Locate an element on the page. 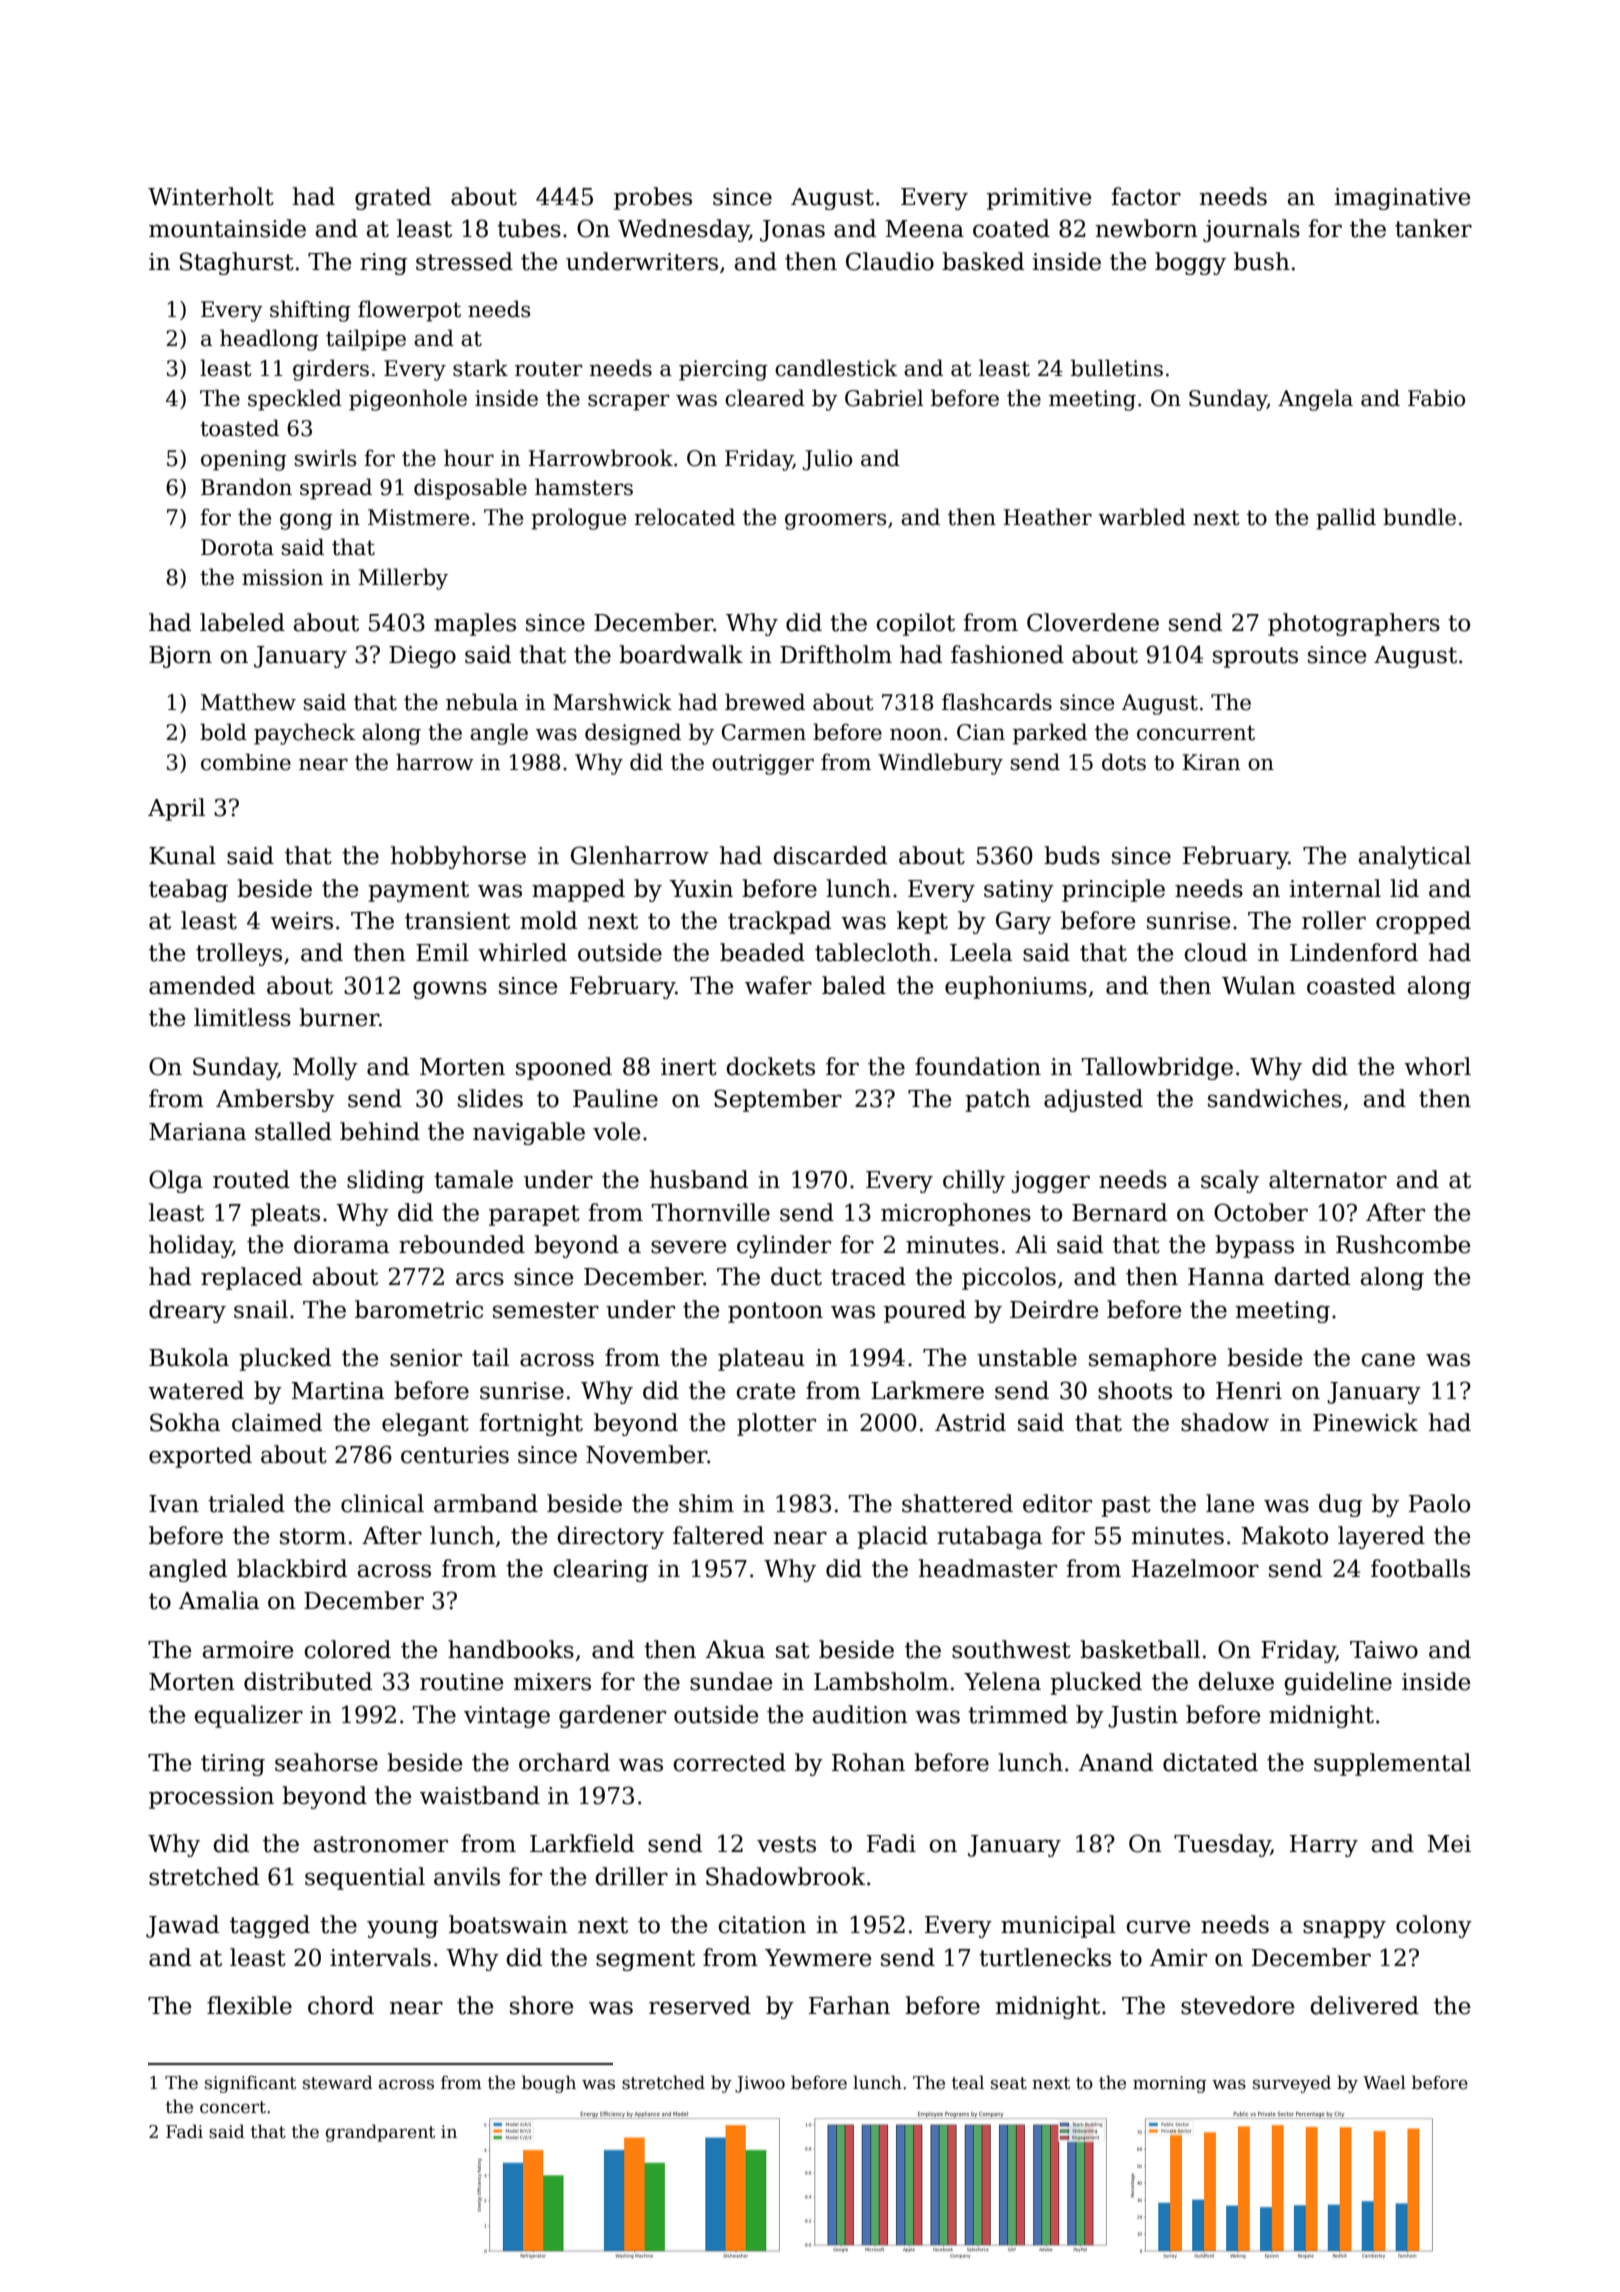  factor is located at coordinates (1146, 196).
